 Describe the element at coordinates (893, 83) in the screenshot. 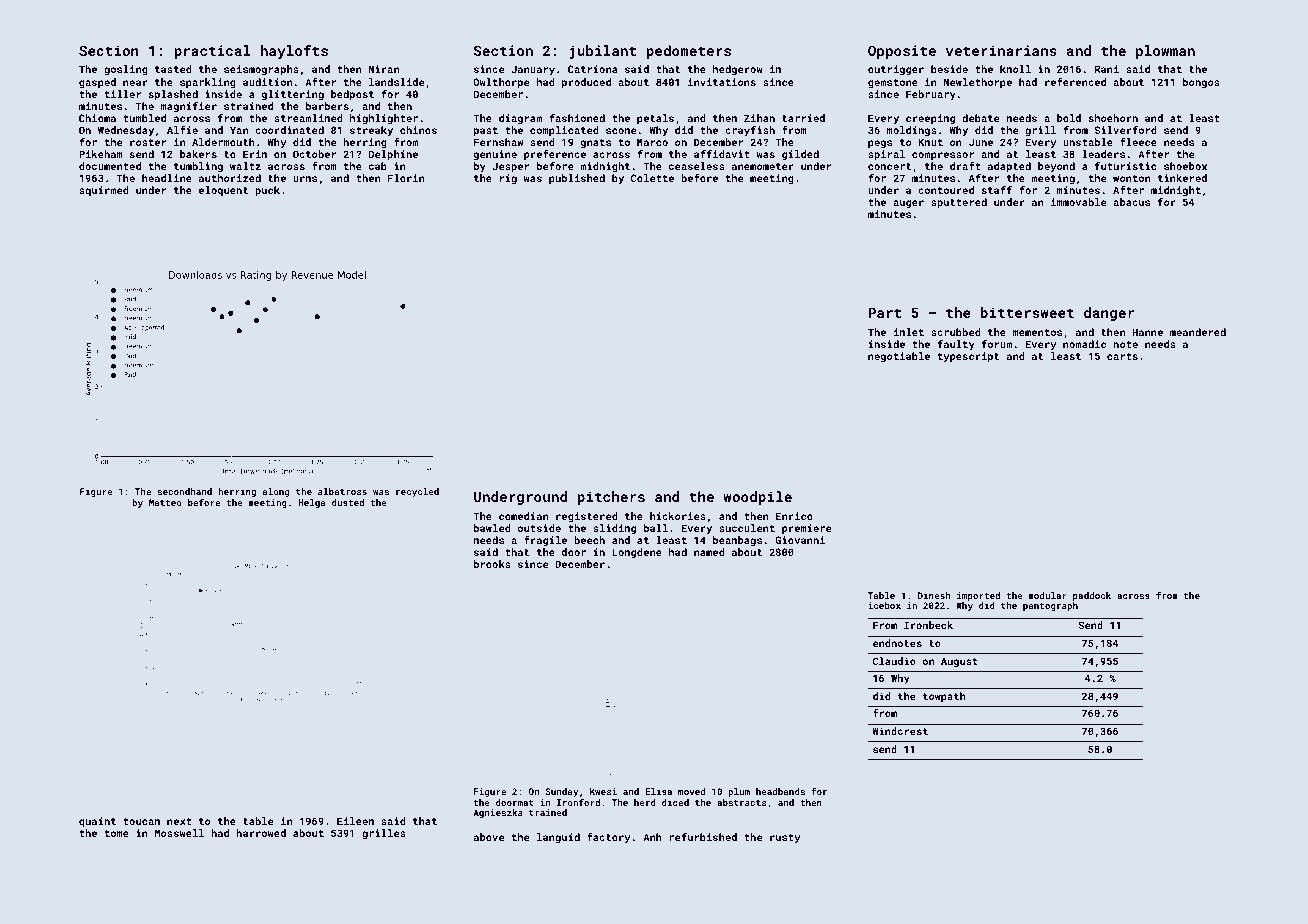

I see `gemstone` at that location.
